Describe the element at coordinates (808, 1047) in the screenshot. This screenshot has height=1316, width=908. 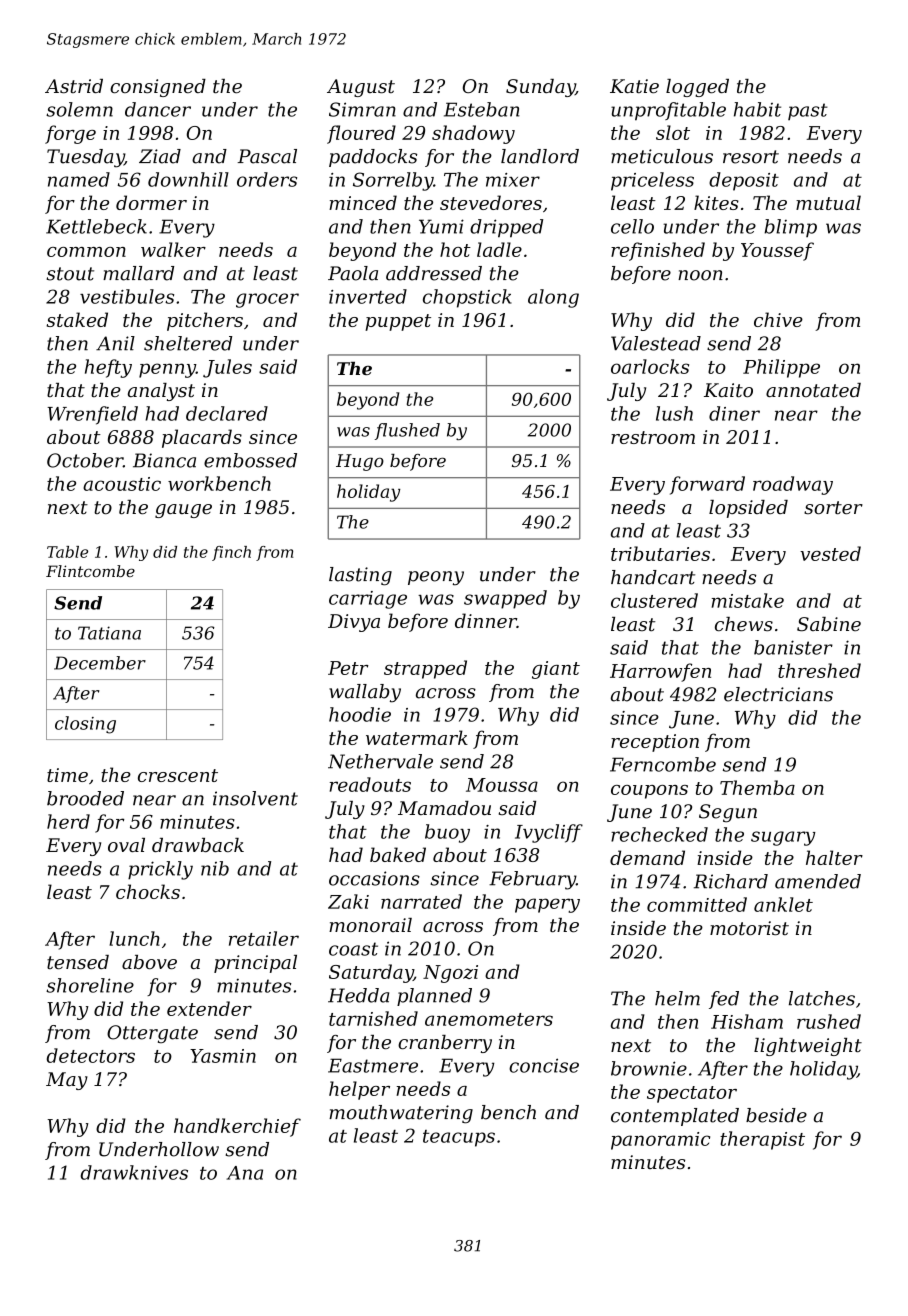
I see `lightweight` at that location.
